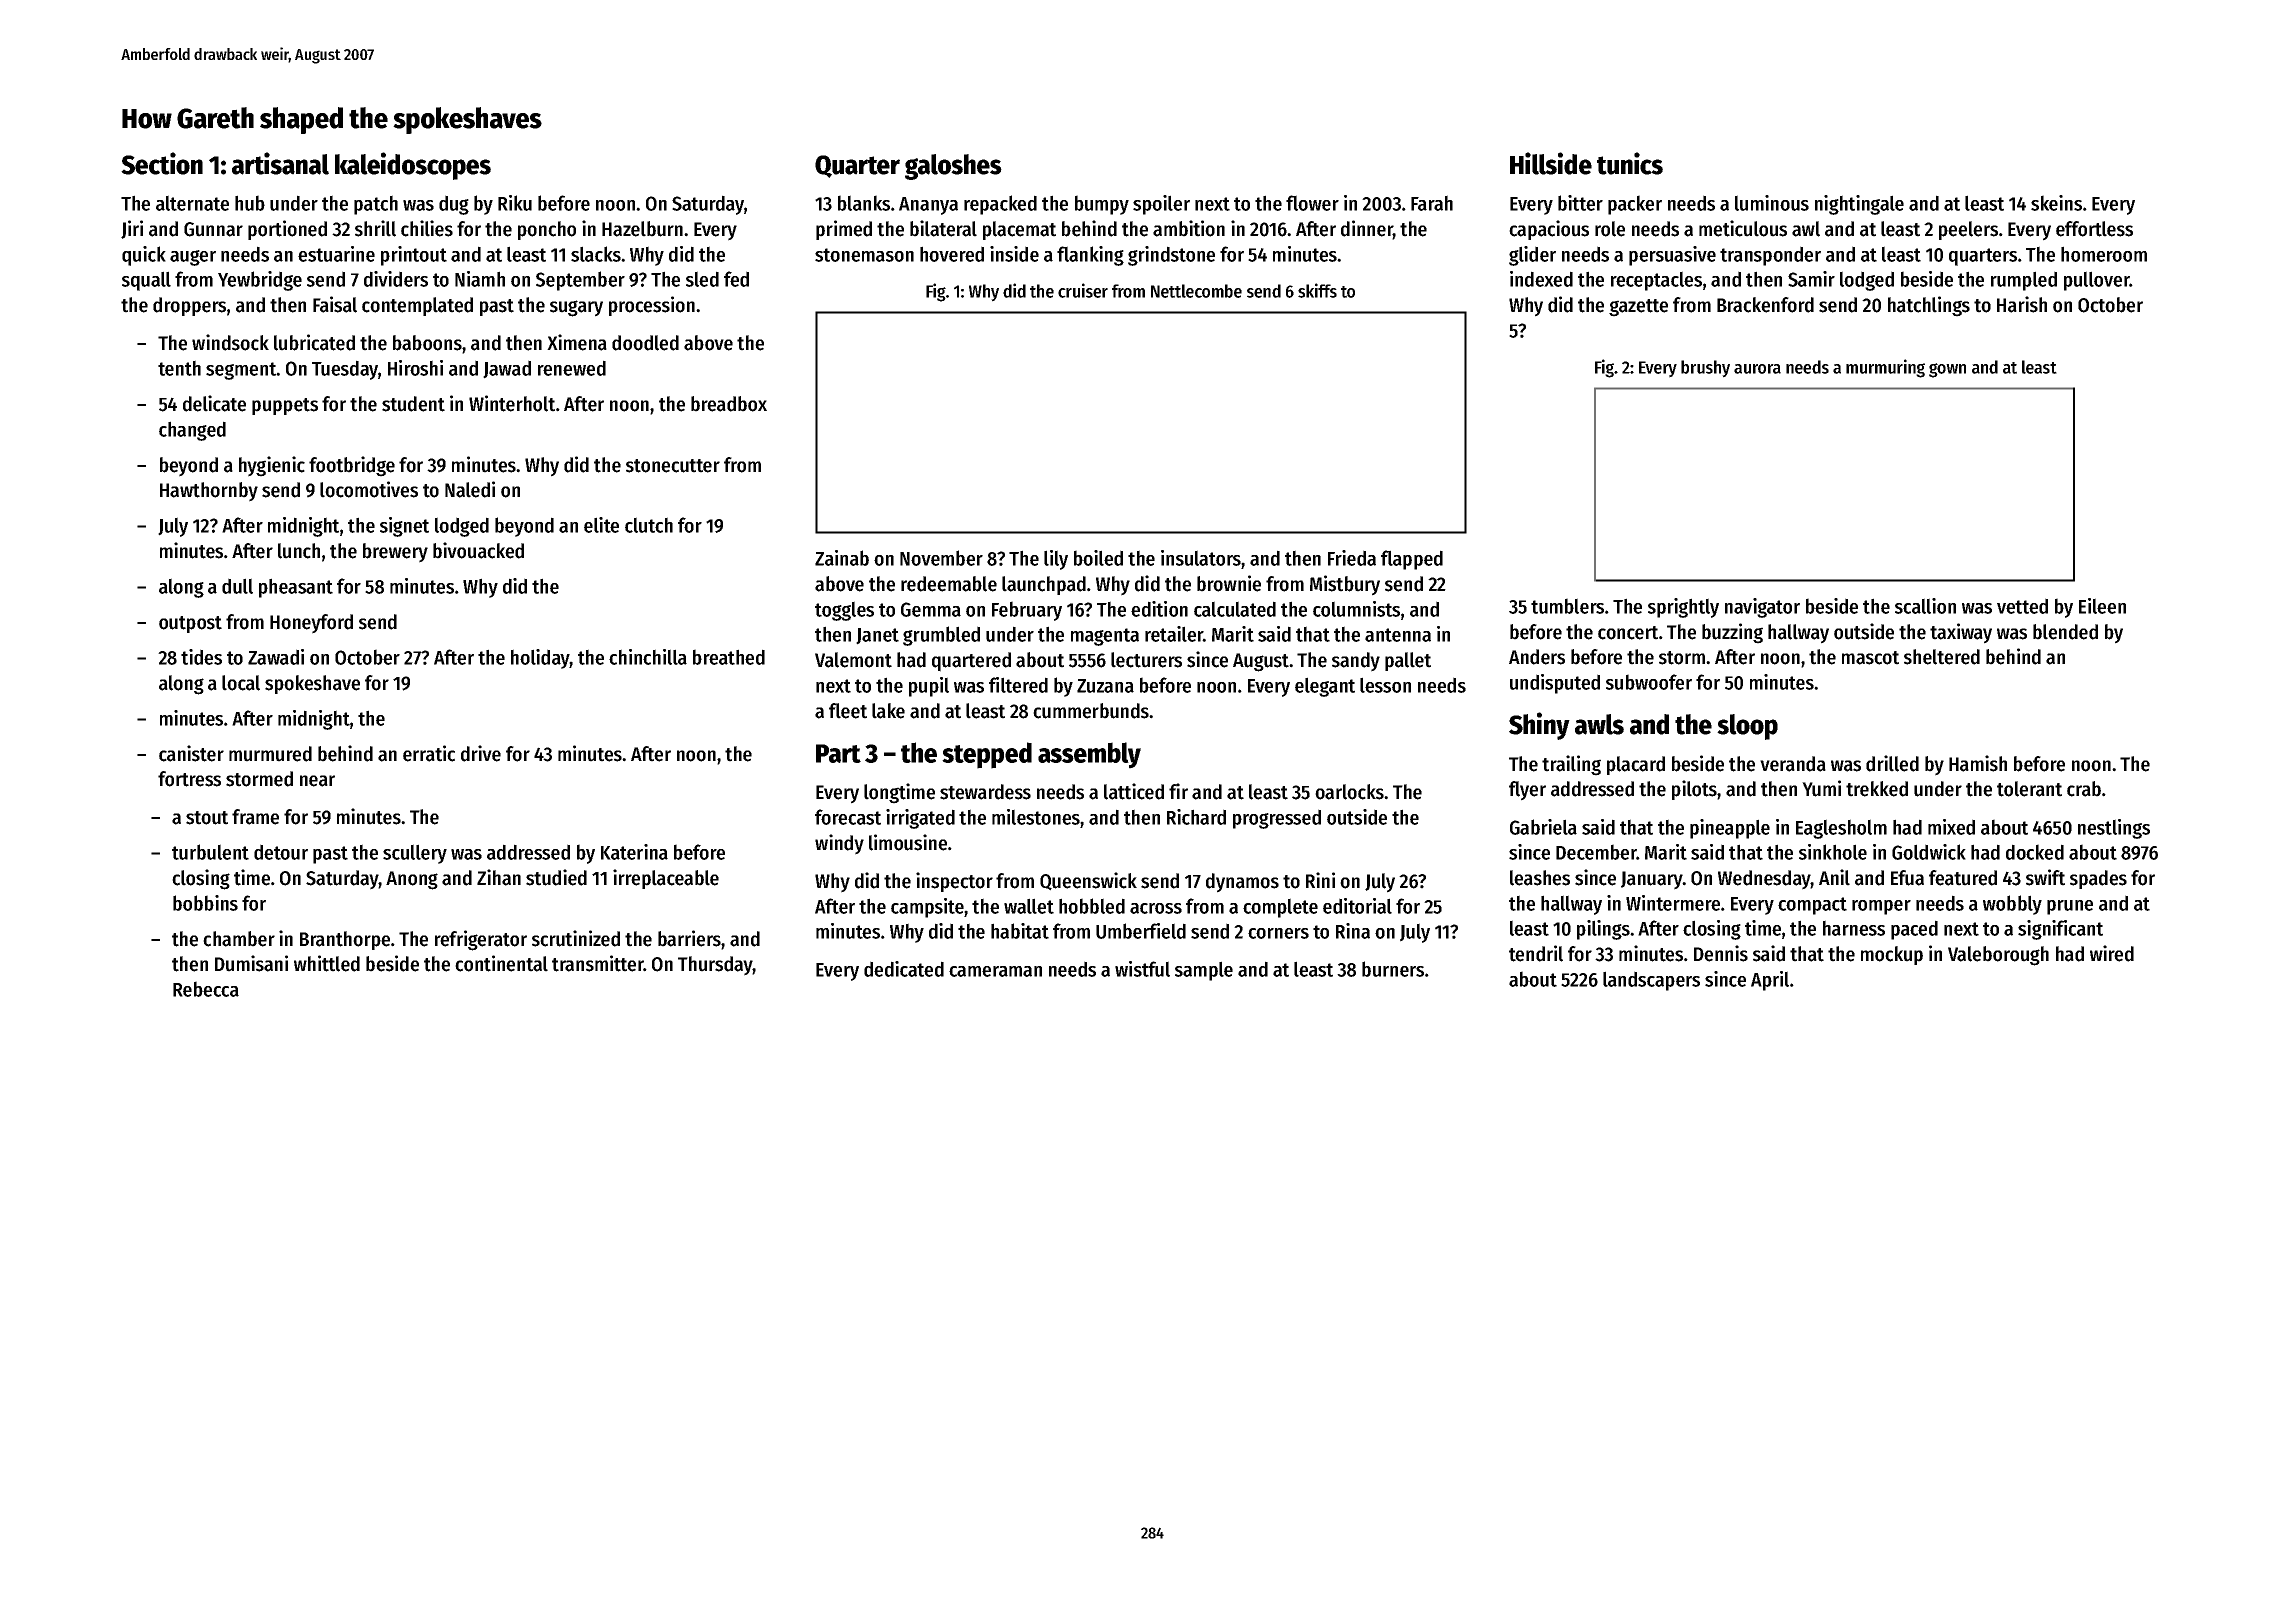 The image size is (2282, 1614). Describe the element at coordinates (1770, 981) in the image. I see `April` at that location.
